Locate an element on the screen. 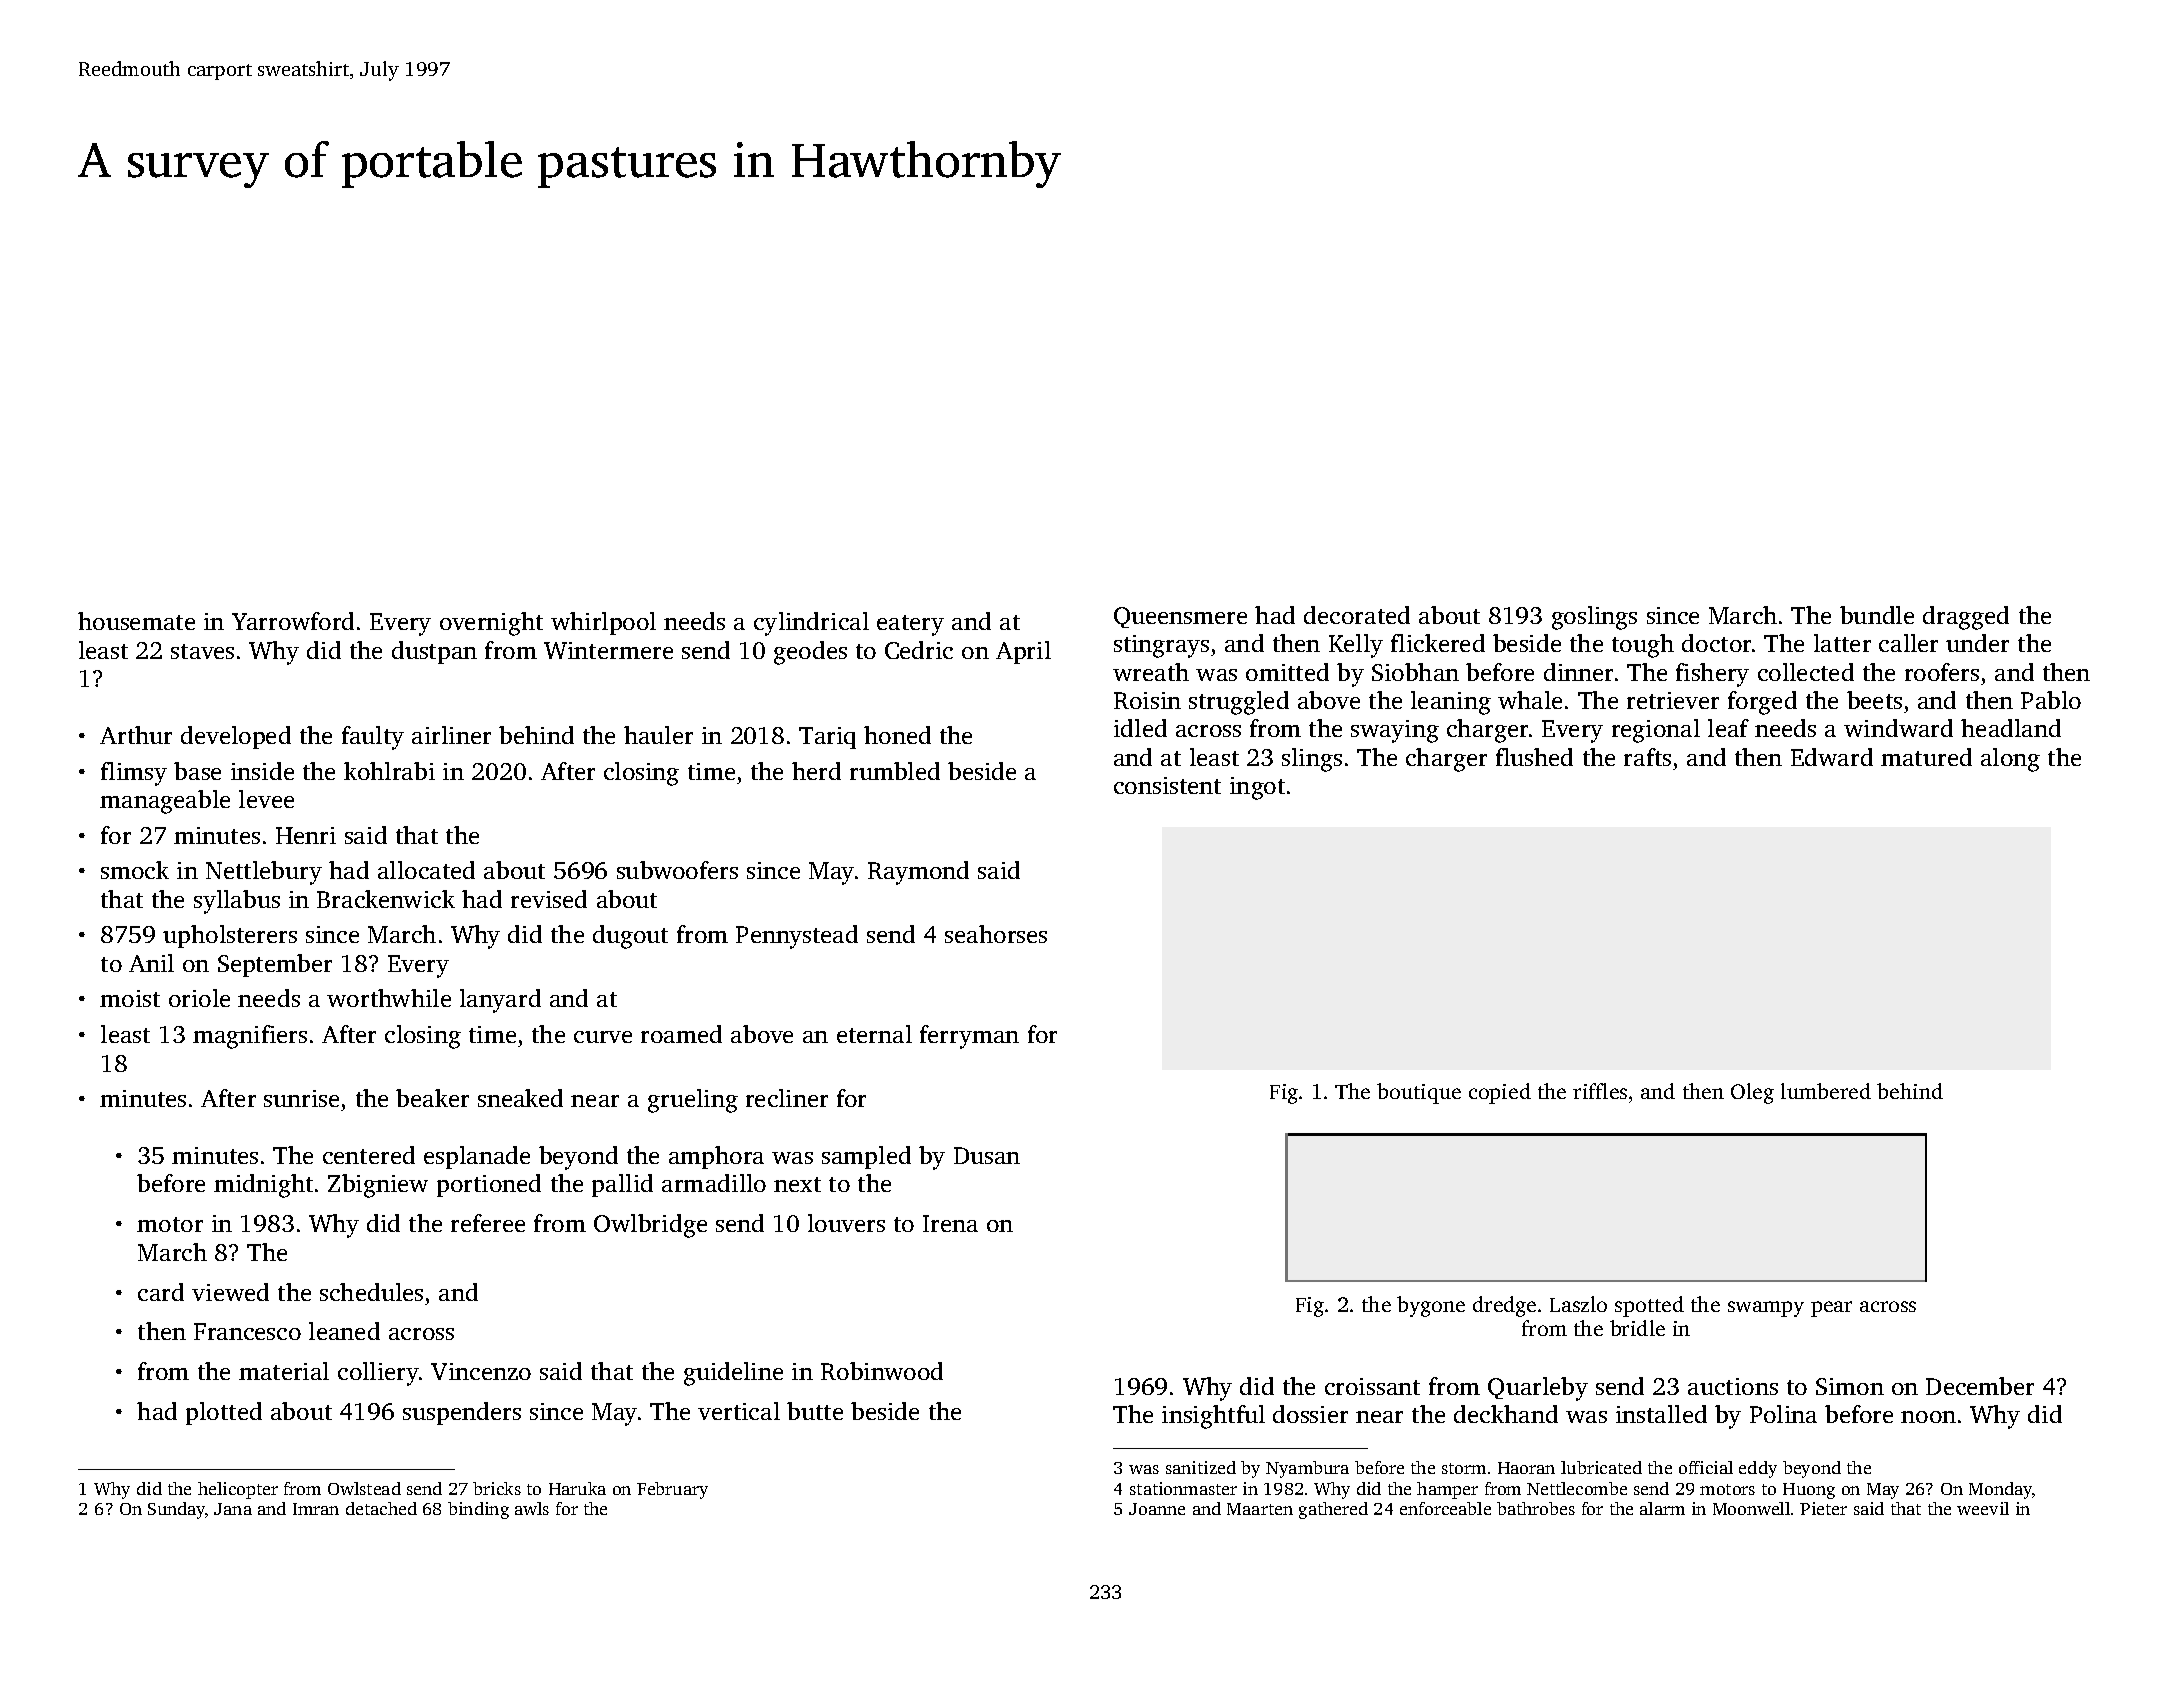  spotted is located at coordinates (1649, 1306).
